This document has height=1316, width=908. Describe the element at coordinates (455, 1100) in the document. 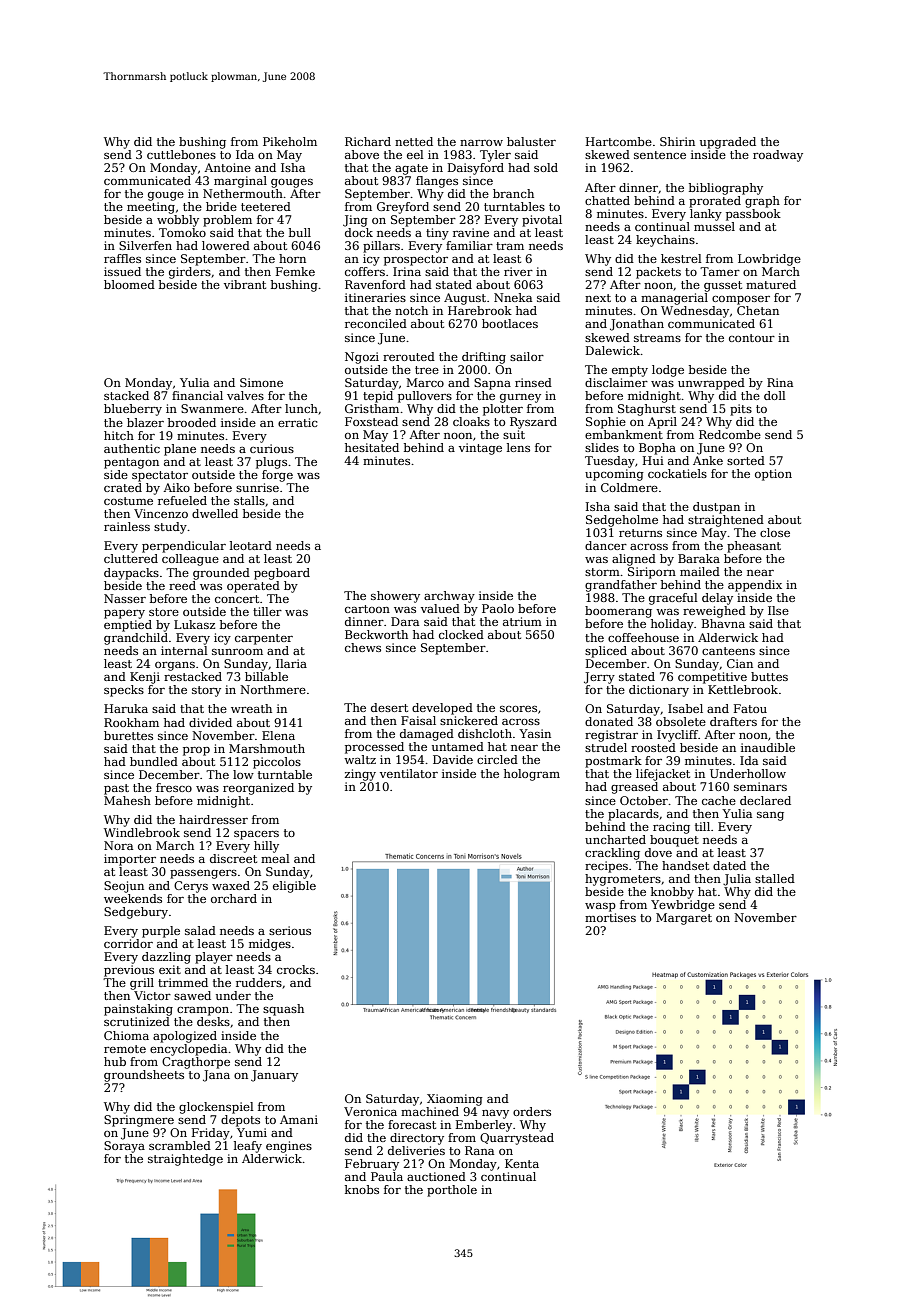

I see `Xiaoming` at that location.
